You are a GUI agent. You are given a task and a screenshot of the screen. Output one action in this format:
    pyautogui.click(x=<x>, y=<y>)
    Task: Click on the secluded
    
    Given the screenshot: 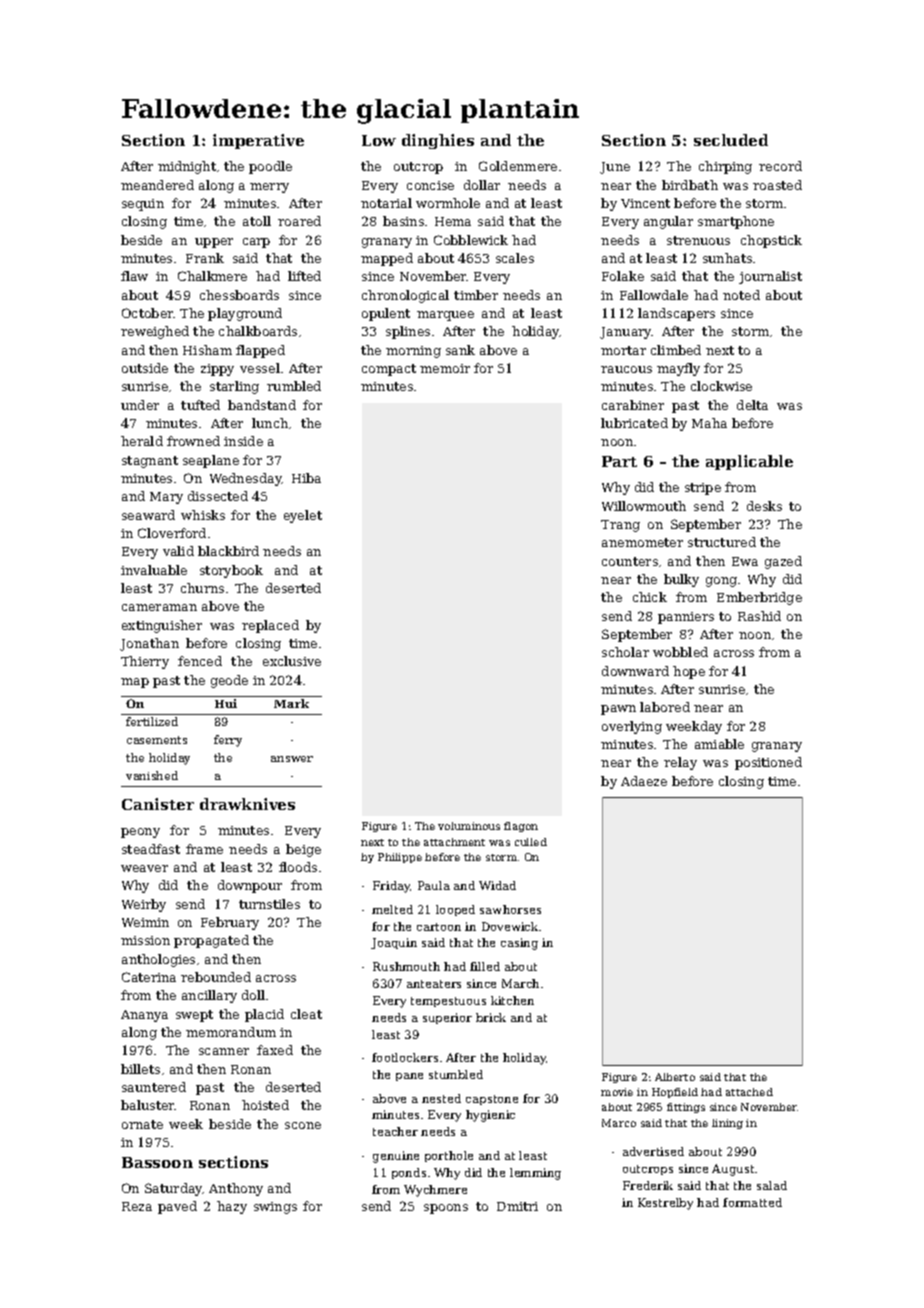 What is the action you would take?
    pyautogui.click(x=731, y=140)
